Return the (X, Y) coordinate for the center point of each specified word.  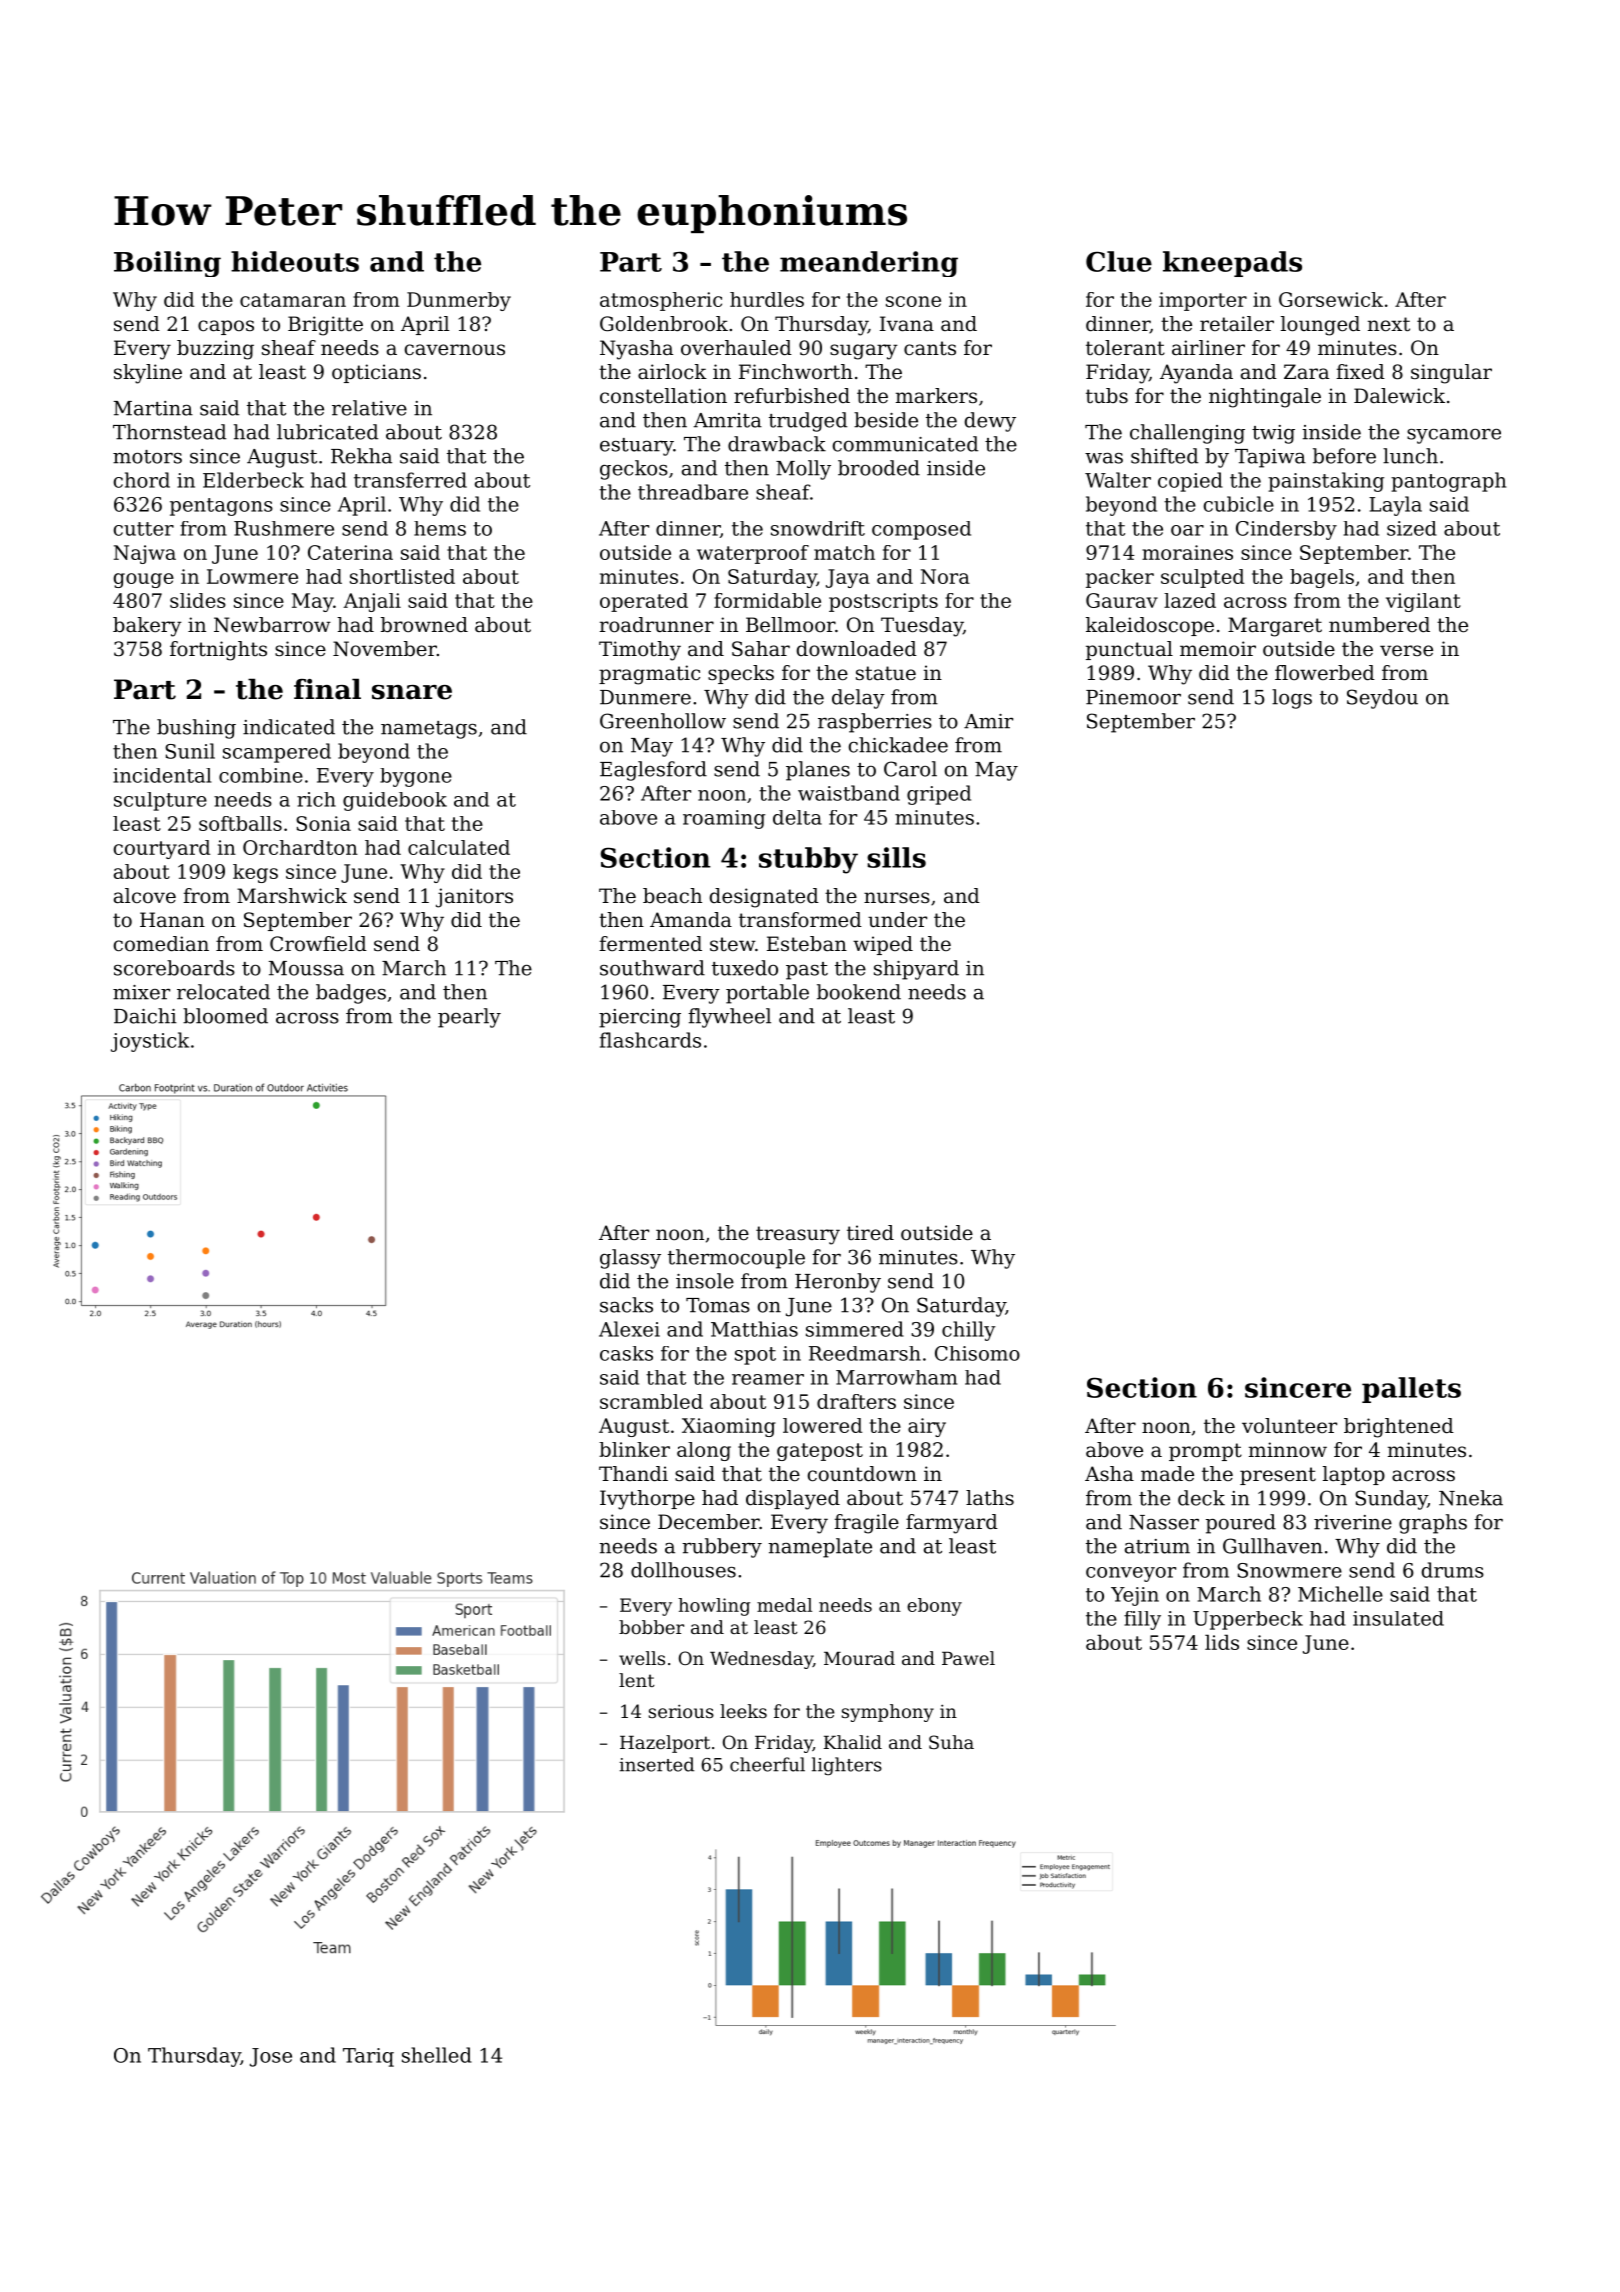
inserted (656, 1764)
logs (1292, 699)
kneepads (1232, 264)
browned (424, 625)
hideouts (295, 261)
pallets (1411, 1390)
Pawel (968, 1658)
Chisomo (977, 1353)
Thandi (633, 1474)
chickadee (898, 745)
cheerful (767, 1764)
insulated (1398, 1618)
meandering (869, 264)
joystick (150, 1042)
